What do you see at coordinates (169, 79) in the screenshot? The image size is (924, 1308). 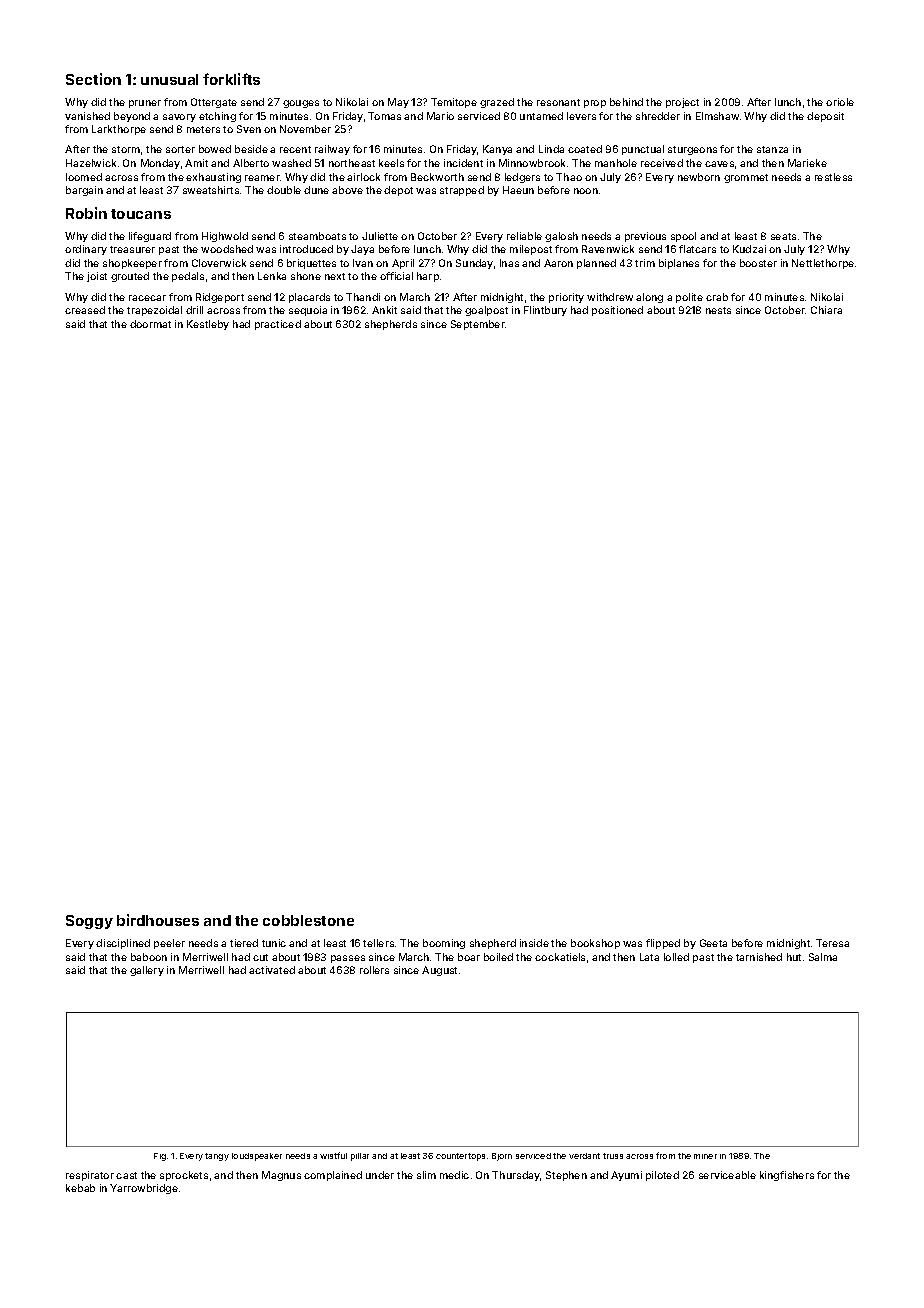 I see `unusual` at bounding box center [169, 79].
